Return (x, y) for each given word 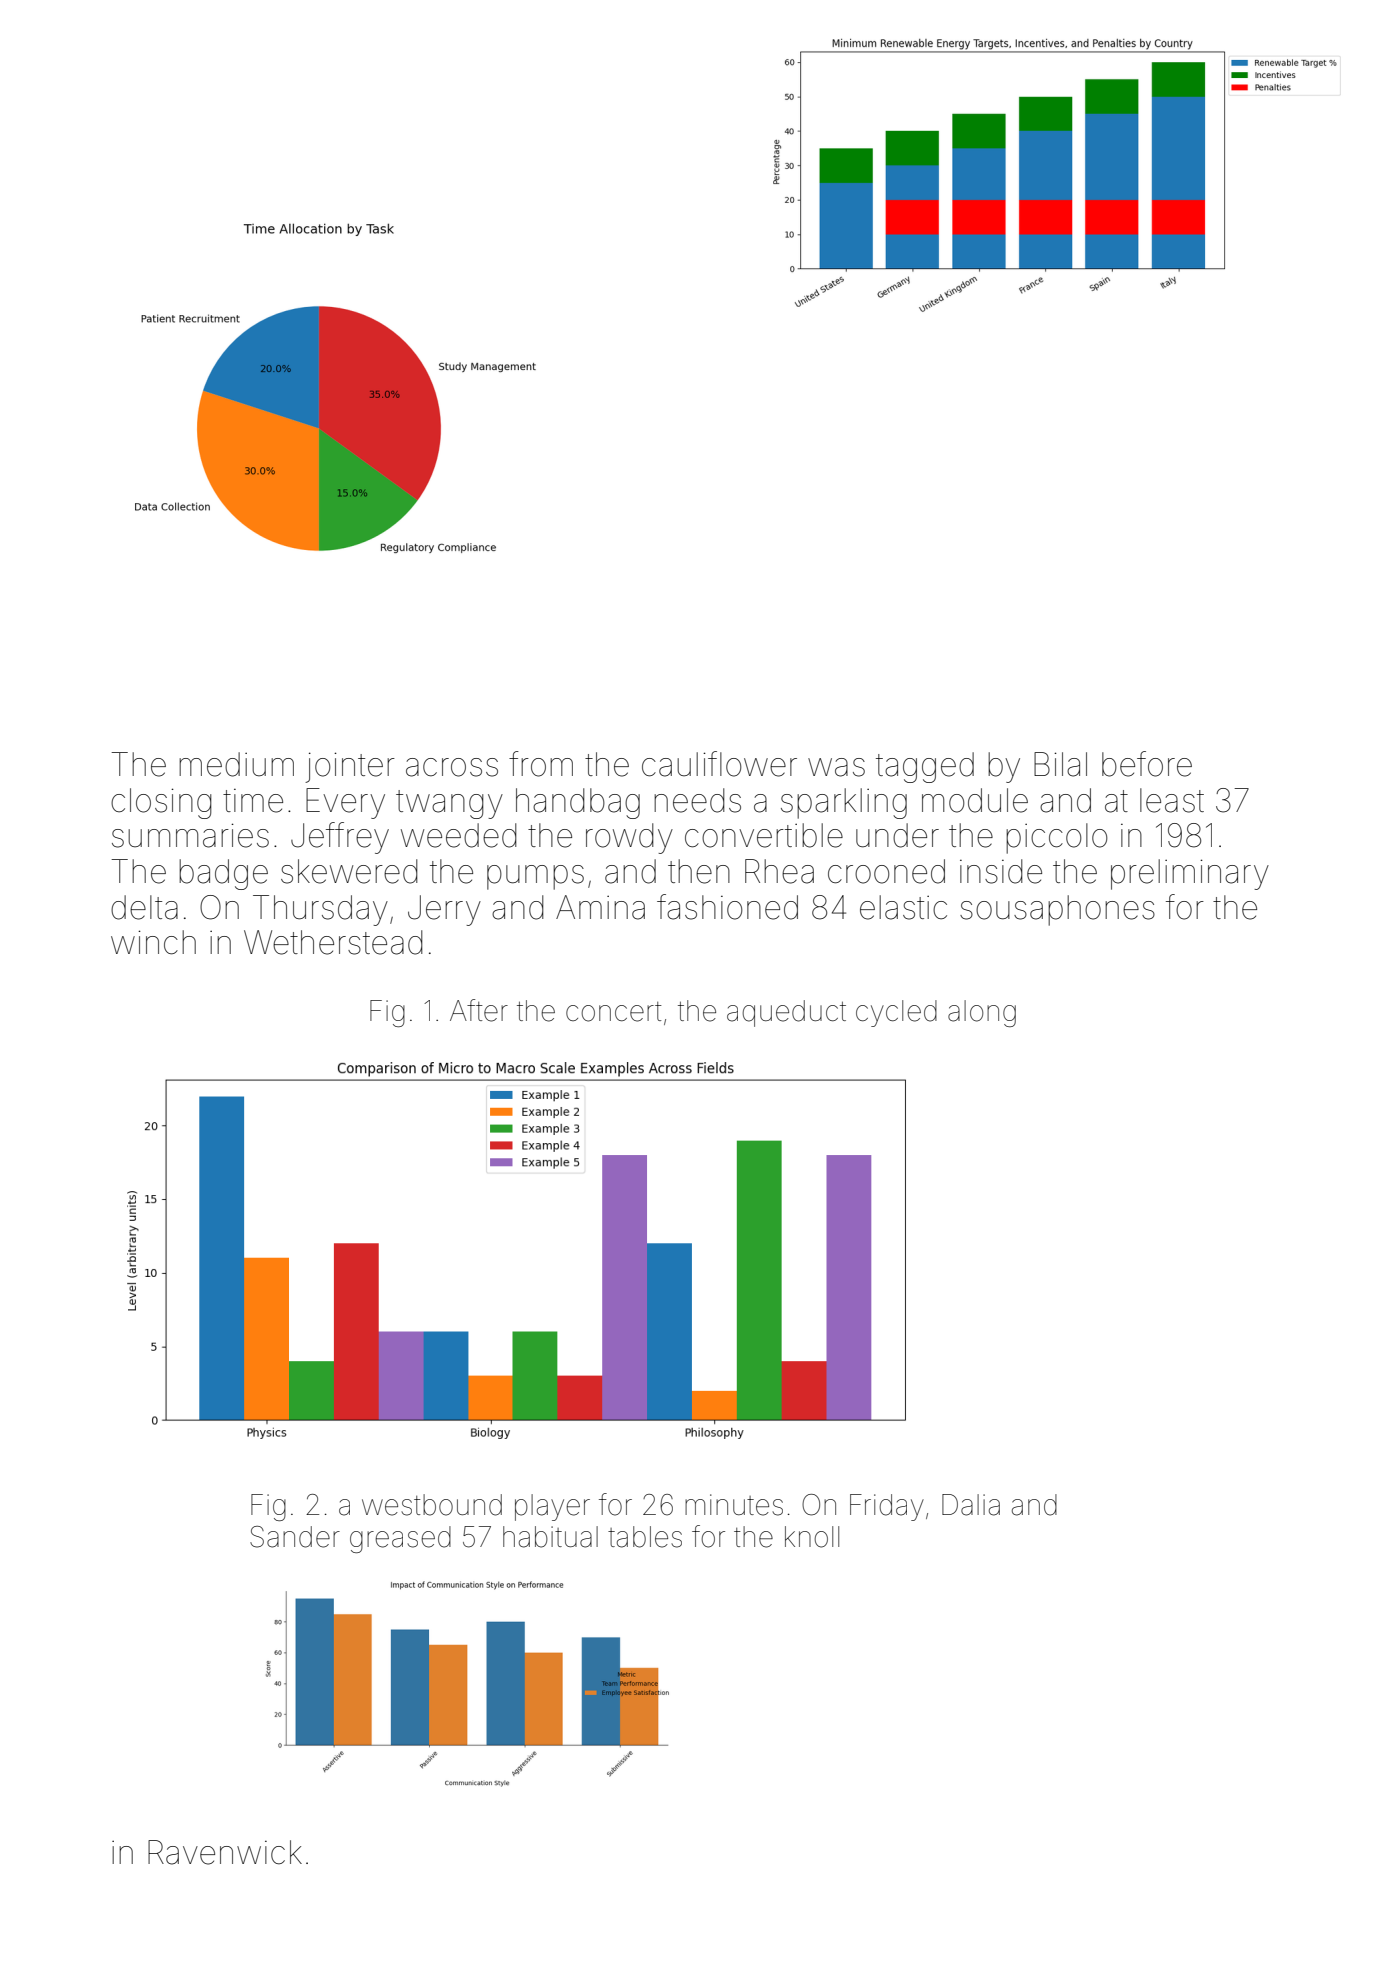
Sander (295, 1537)
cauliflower (719, 764)
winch (153, 942)
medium (236, 764)
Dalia (971, 1505)
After (479, 1010)
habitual (550, 1537)
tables (645, 1537)
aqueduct (786, 1013)
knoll (812, 1537)
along (982, 1013)
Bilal (1060, 764)
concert (614, 1012)
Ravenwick (225, 1852)
